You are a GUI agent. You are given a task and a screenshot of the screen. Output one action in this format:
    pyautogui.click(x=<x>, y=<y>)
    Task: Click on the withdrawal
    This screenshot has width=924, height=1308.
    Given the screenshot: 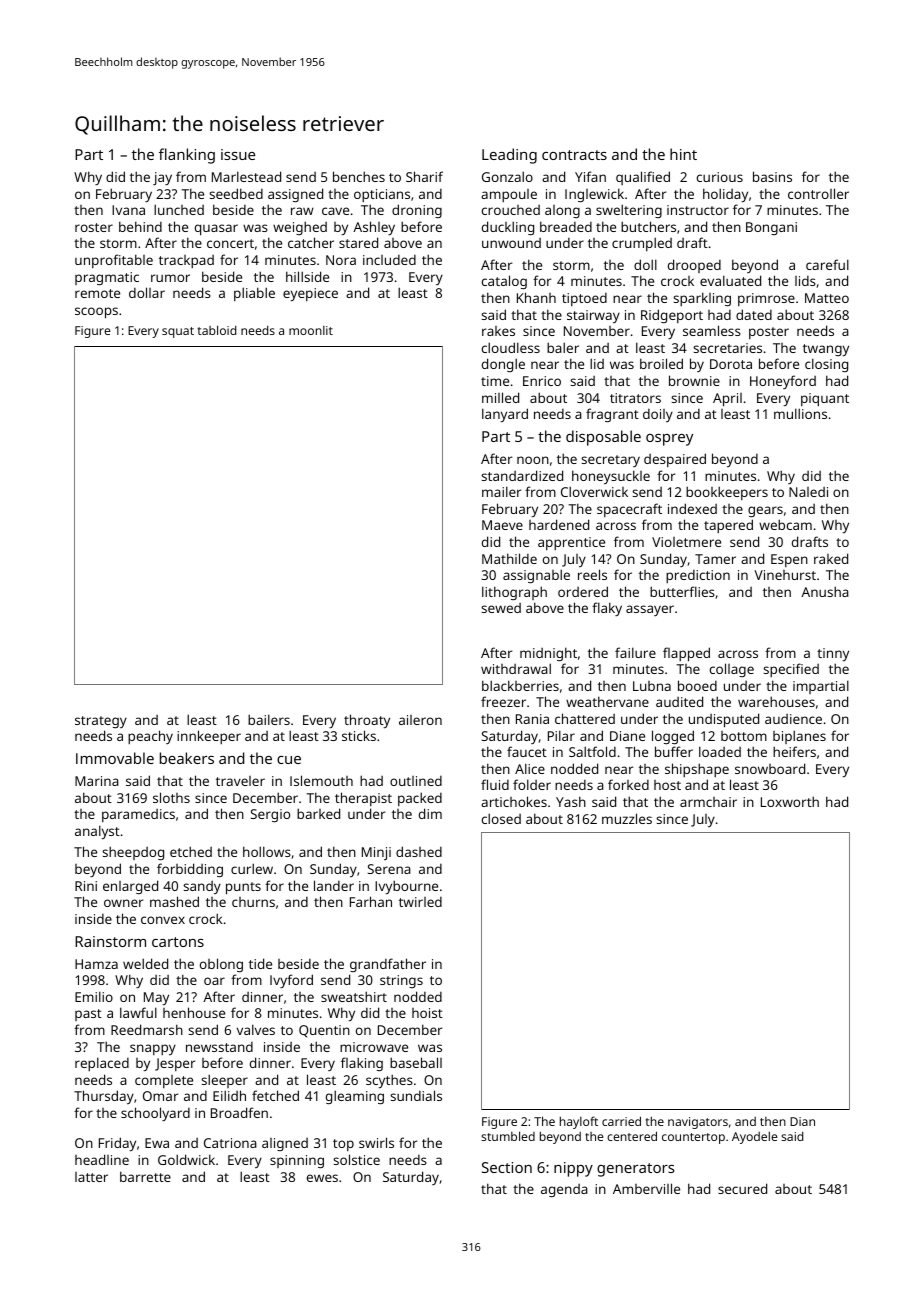 What is the action you would take?
    pyautogui.click(x=516, y=668)
